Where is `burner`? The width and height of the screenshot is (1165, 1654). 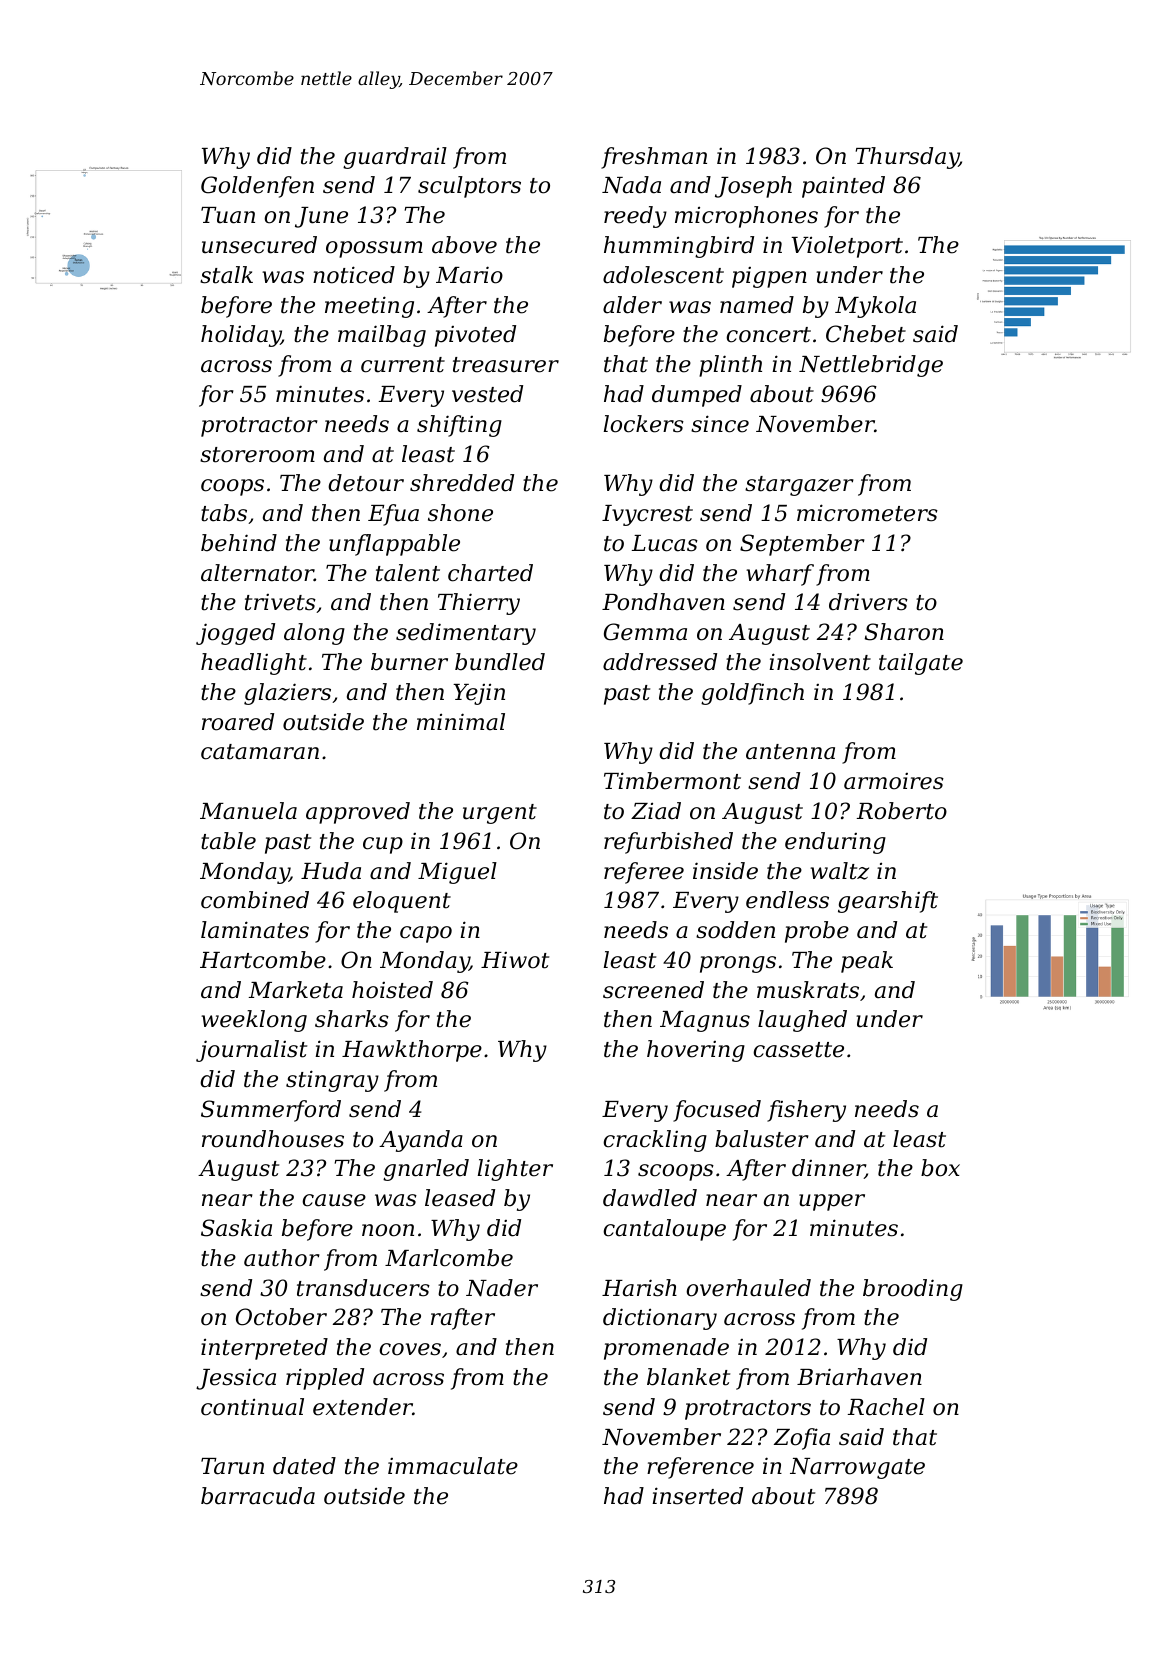
burner is located at coordinates (409, 662).
